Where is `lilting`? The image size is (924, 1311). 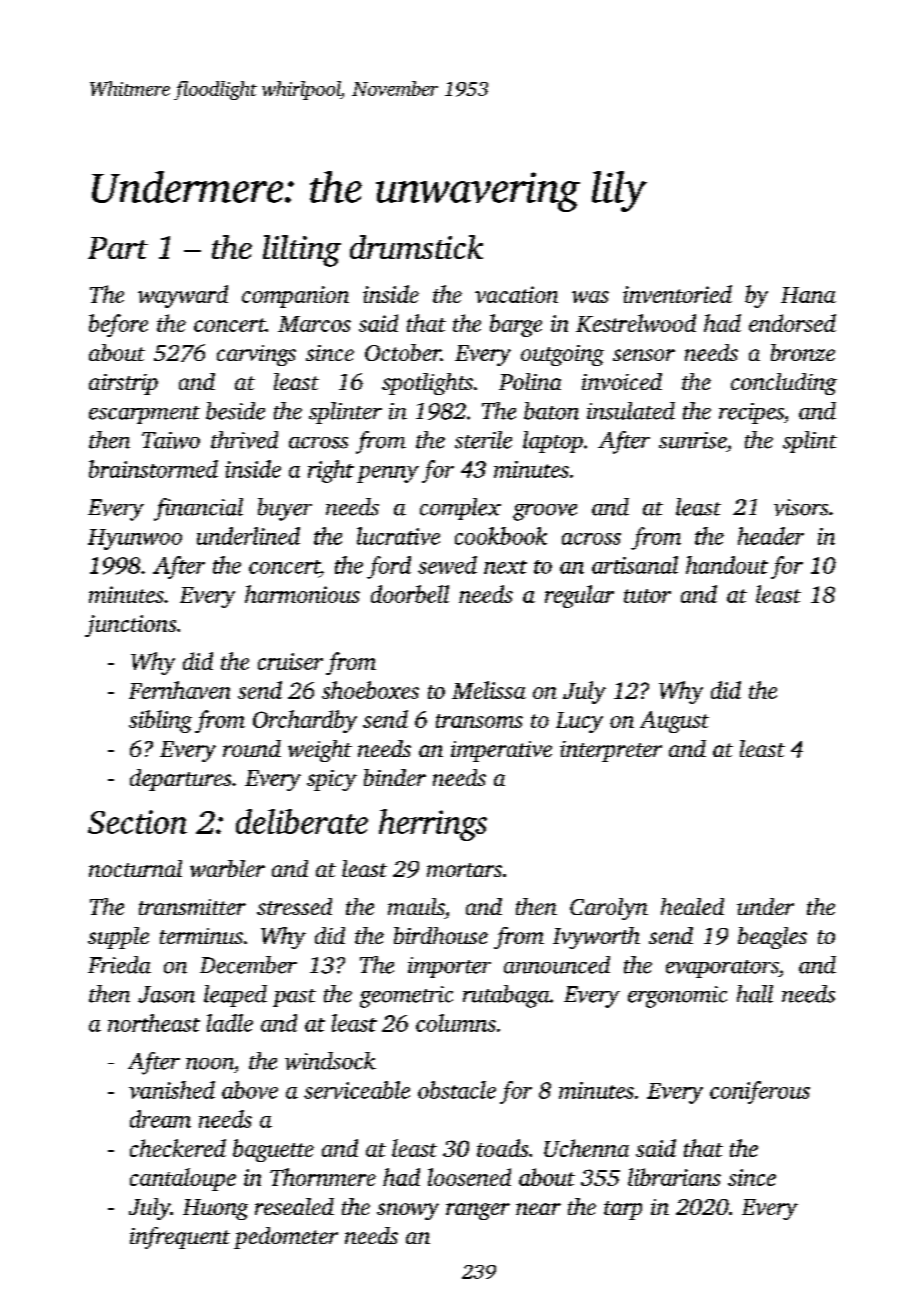 lilting is located at coordinates (302, 251).
